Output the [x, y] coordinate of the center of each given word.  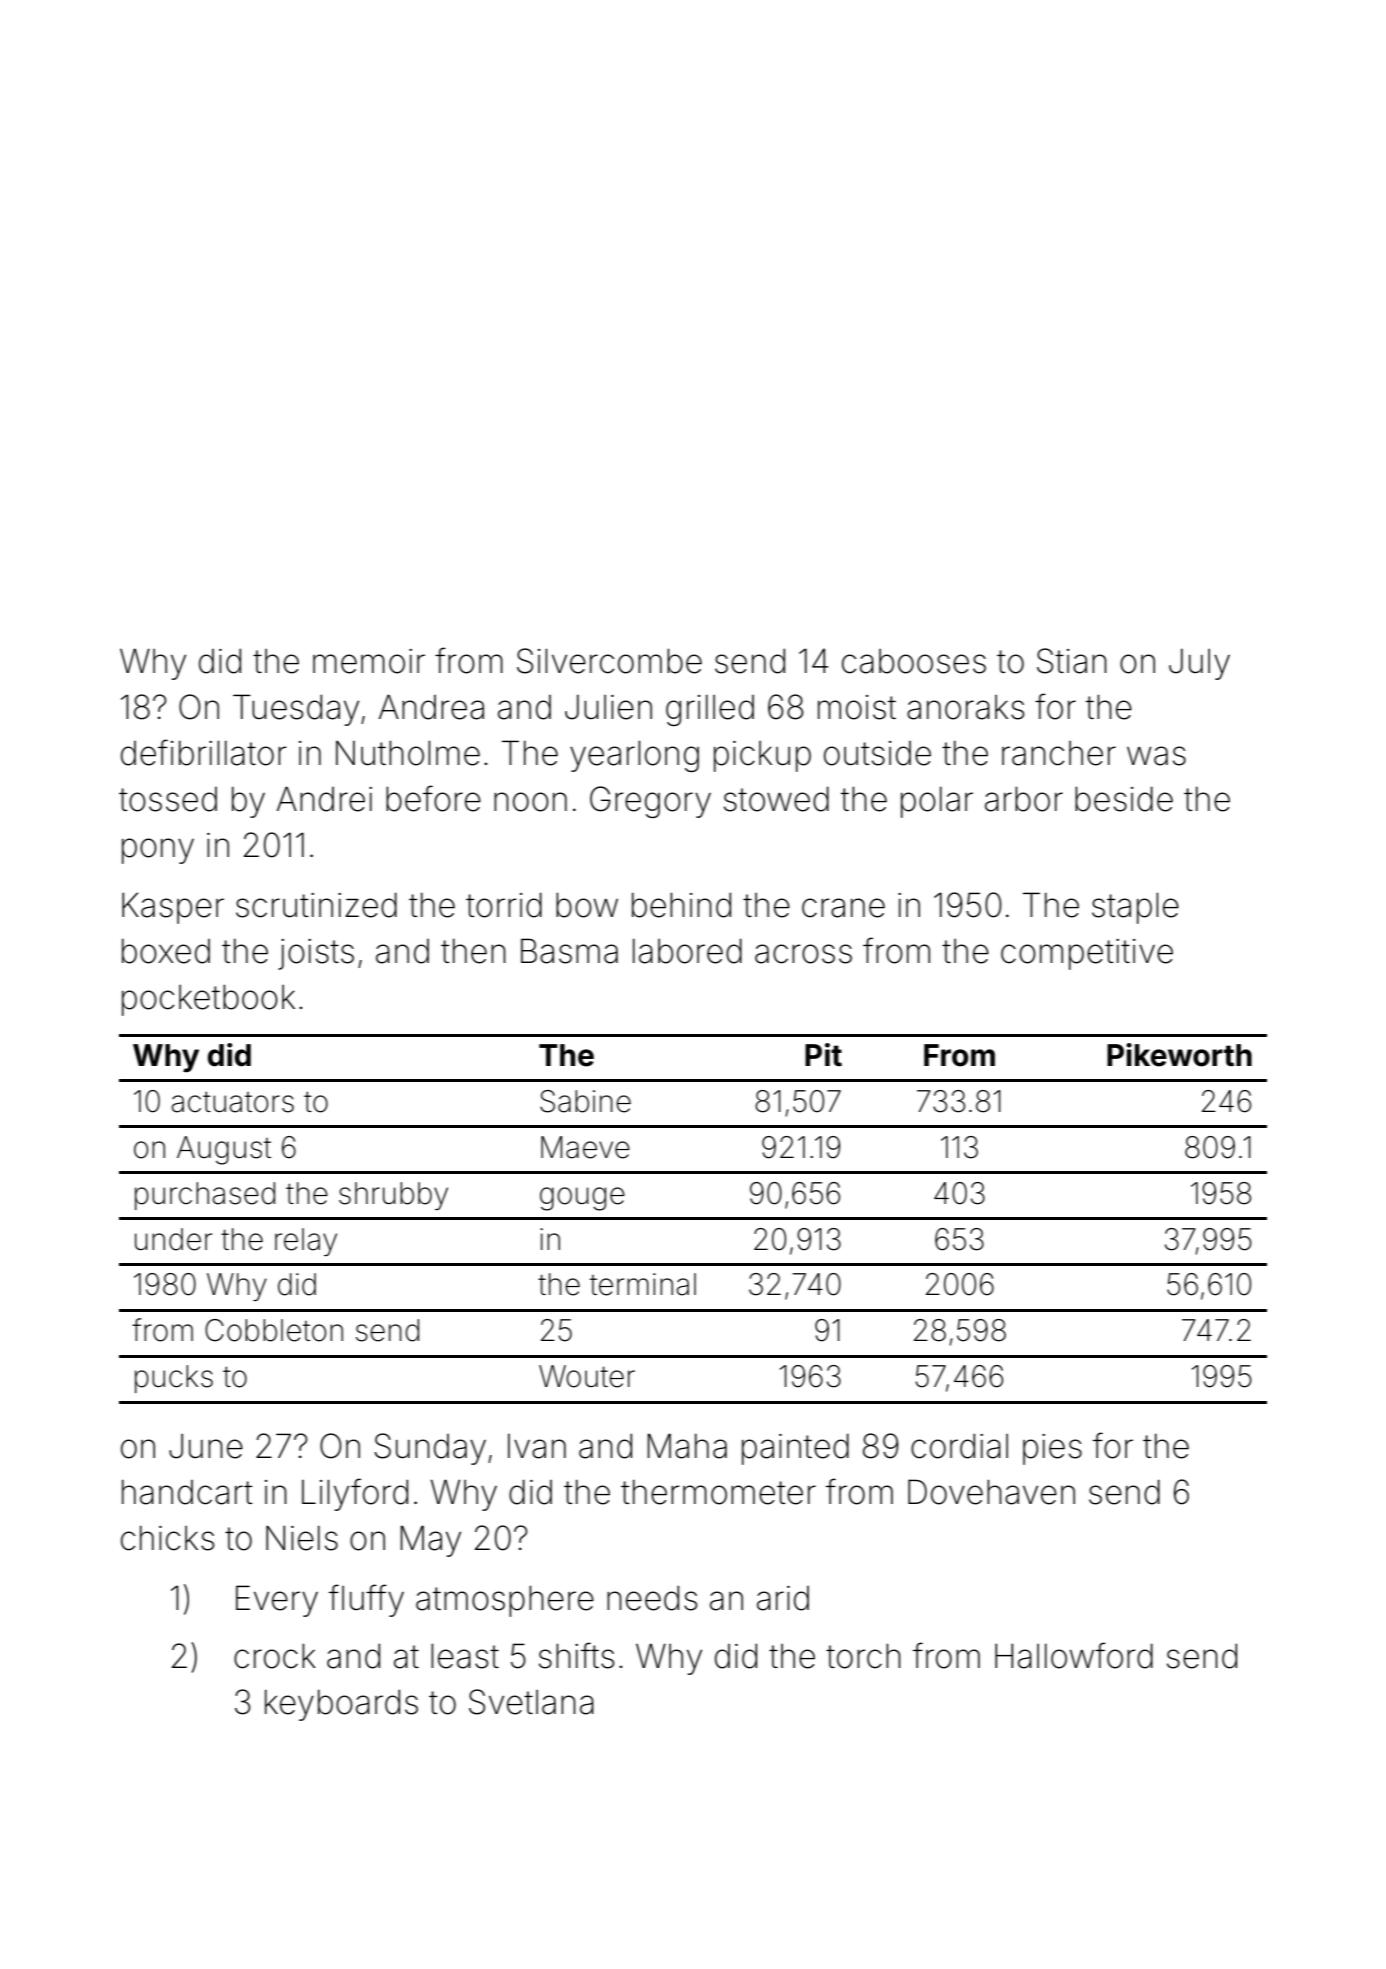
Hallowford [1074, 1655]
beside [1124, 799]
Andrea [431, 707]
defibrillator [204, 752]
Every [277, 1601]
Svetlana [531, 1702]
